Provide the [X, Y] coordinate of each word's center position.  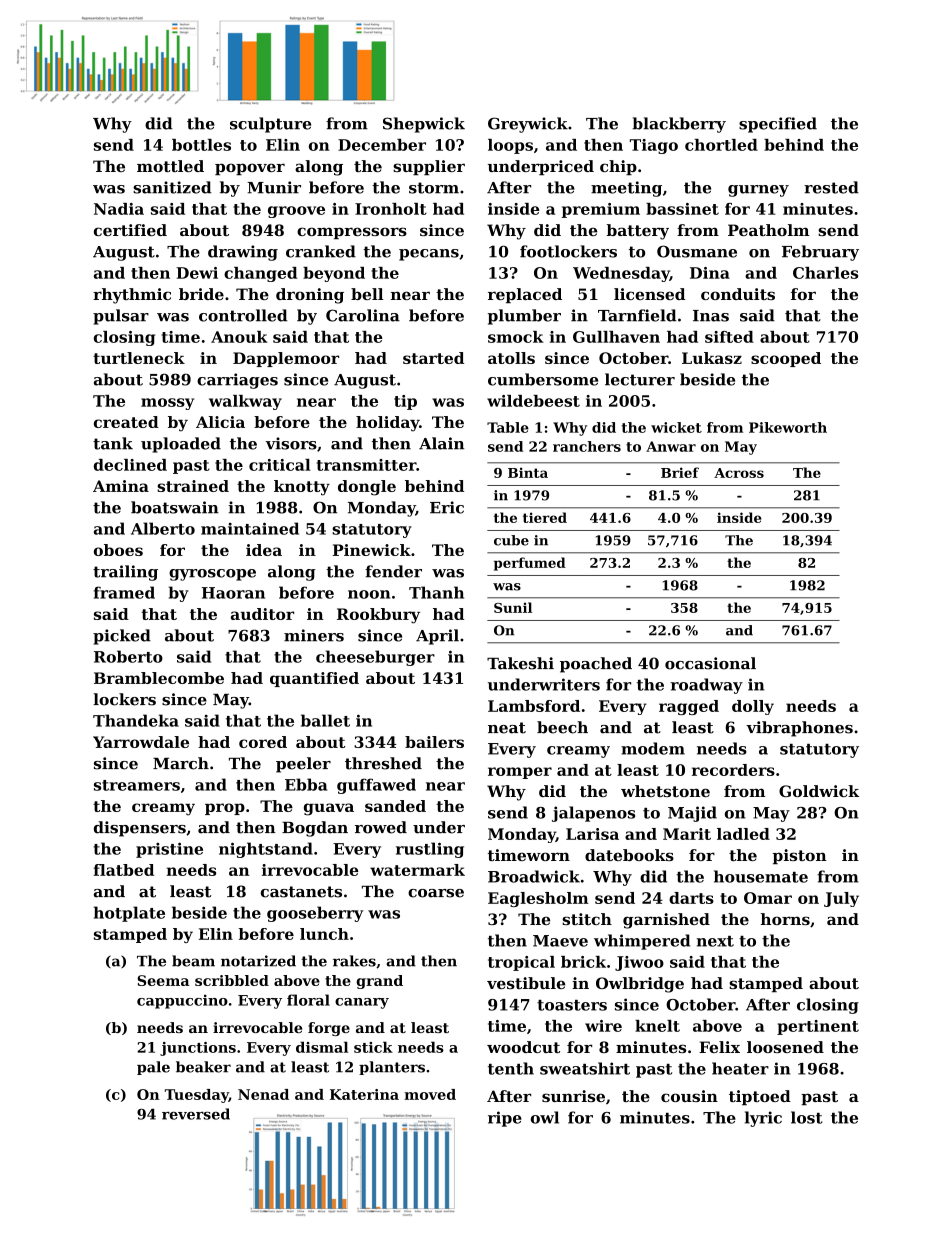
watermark [417, 870]
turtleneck [139, 358]
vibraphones [799, 729]
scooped [786, 359]
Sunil [513, 607]
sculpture [270, 125]
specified [778, 125]
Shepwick [424, 125]
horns [785, 919]
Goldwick [819, 791]
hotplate [129, 914]
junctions [198, 1049]
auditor [262, 614]
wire [603, 1026]
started [433, 358]
